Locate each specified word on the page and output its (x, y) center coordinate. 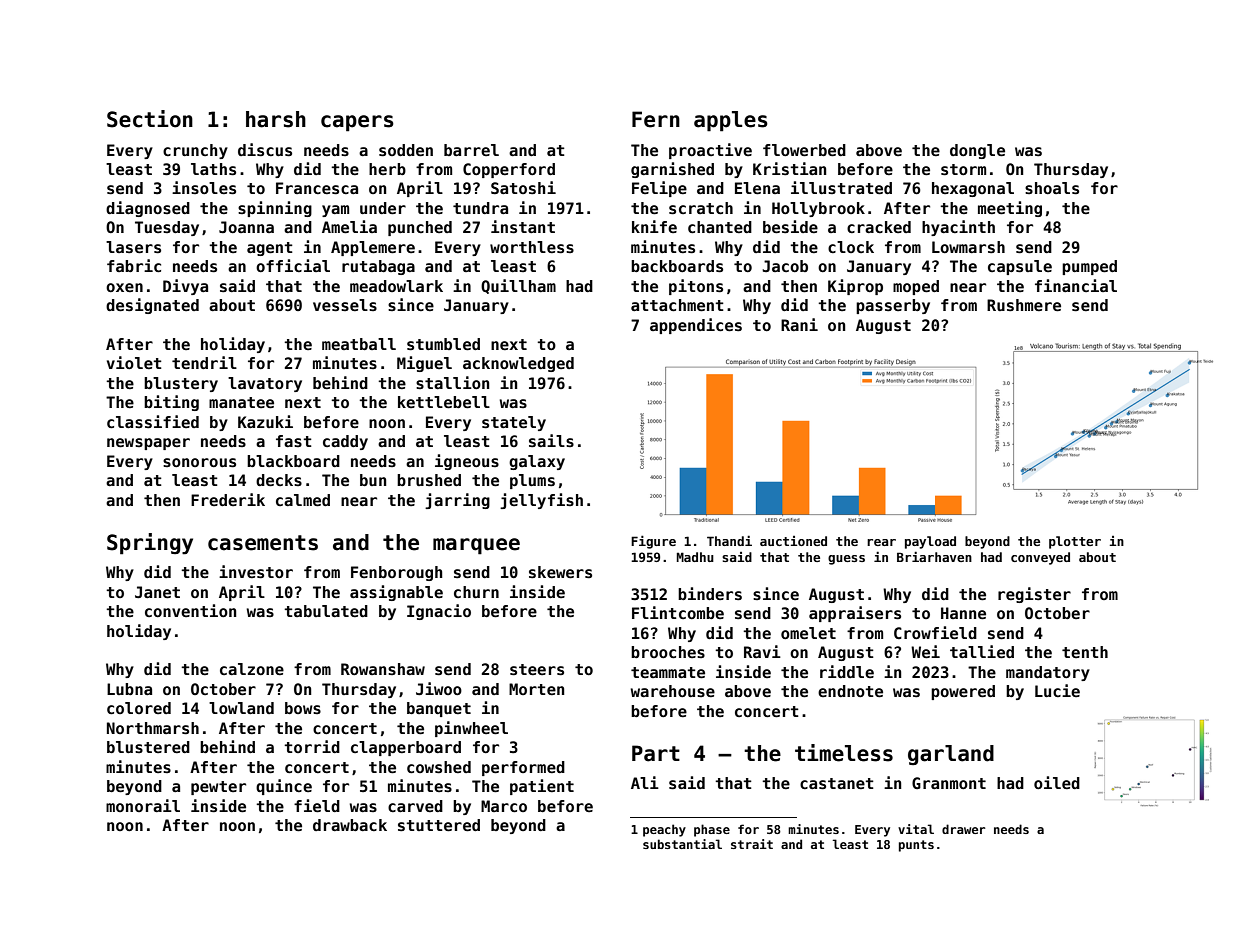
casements (263, 543)
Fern (656, 119)
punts (916, 846)
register (1034, 595)
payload (930, 542)
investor (256, 572)
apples (731, 121)
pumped (1089, 267)
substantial (682, 844)
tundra (480, 208)
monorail (143, 805)
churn (476, 592)
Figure (653, 542)
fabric (134, 266)
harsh (276, 119)
